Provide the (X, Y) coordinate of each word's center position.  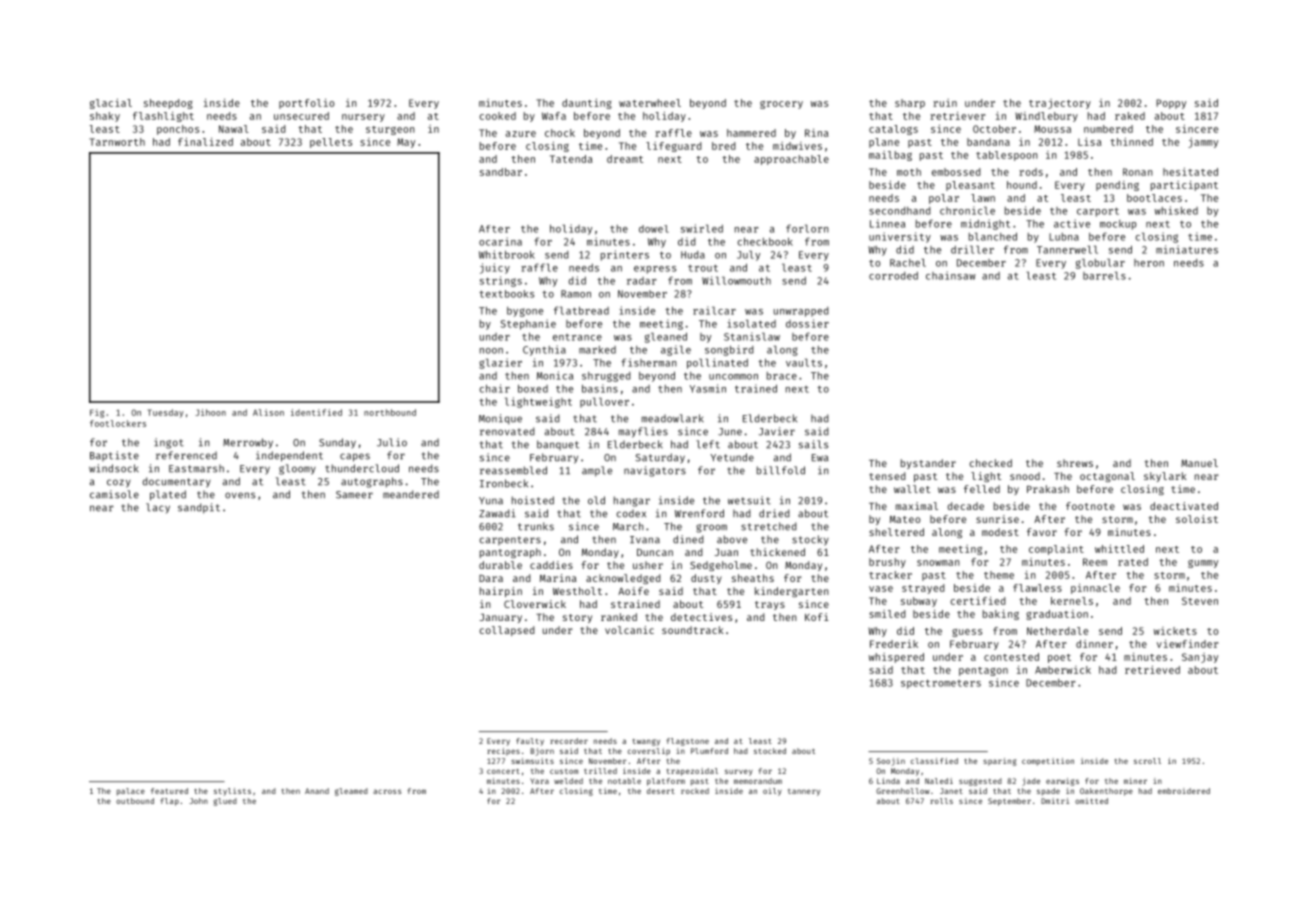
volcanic (629, 630)
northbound (390, 412)
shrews (1075, 463)
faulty (530, 742)
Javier (777, 431)
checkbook (765, 241)
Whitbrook (507, 254)
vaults (804, 362)
